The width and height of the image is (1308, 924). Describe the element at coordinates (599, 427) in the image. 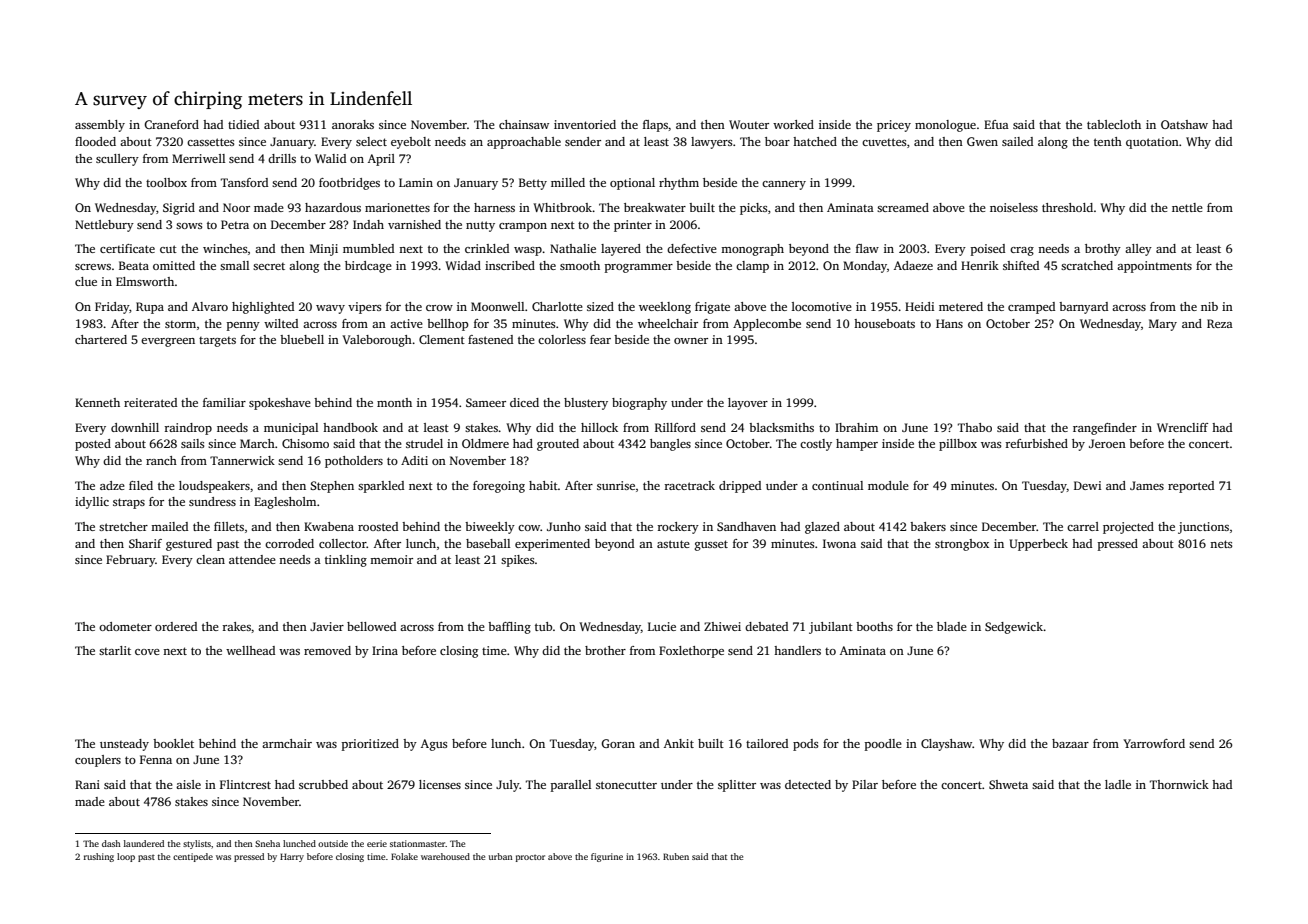

I see `hillock` at that location.
